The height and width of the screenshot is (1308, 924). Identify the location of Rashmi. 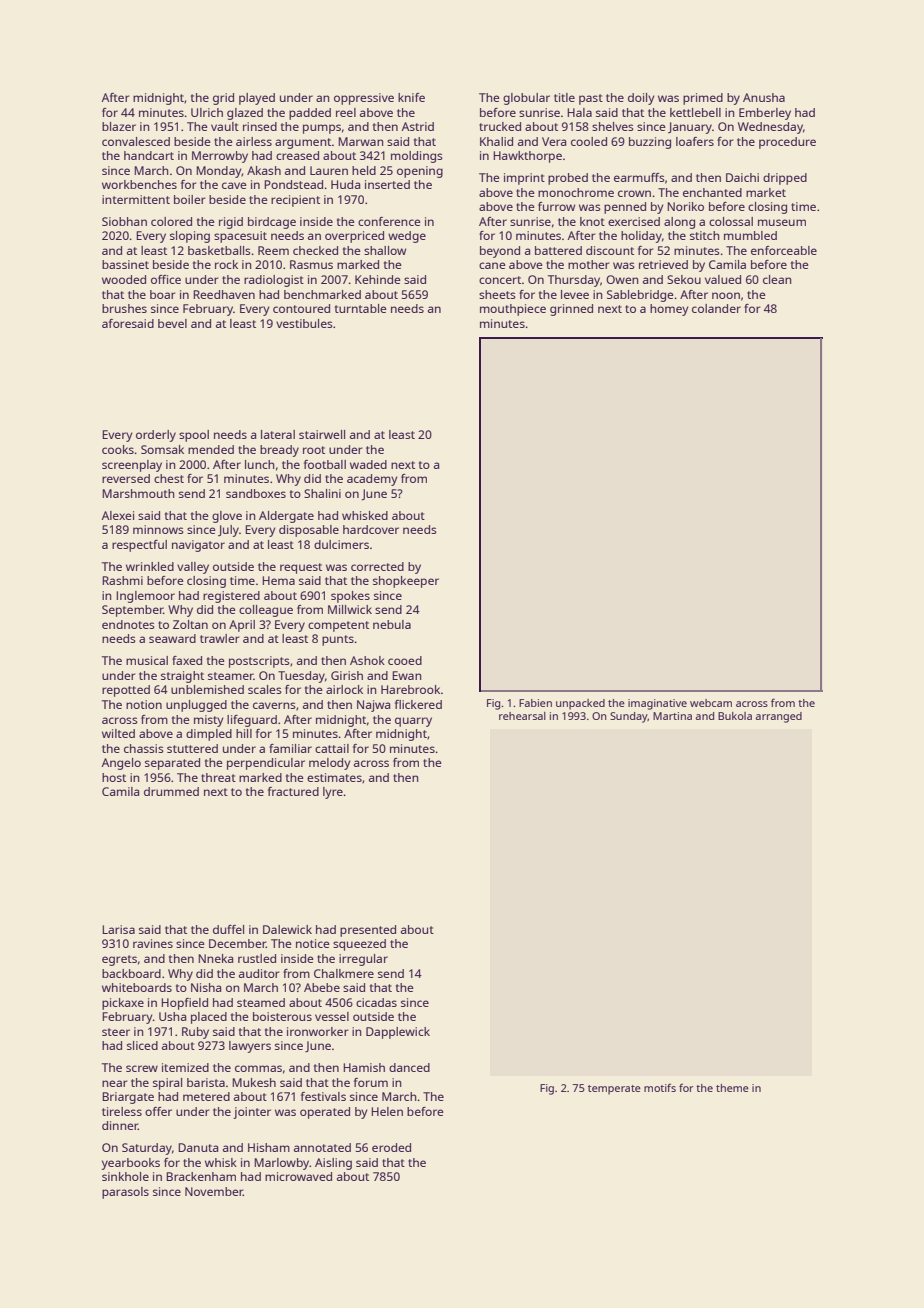
(122, 580).
